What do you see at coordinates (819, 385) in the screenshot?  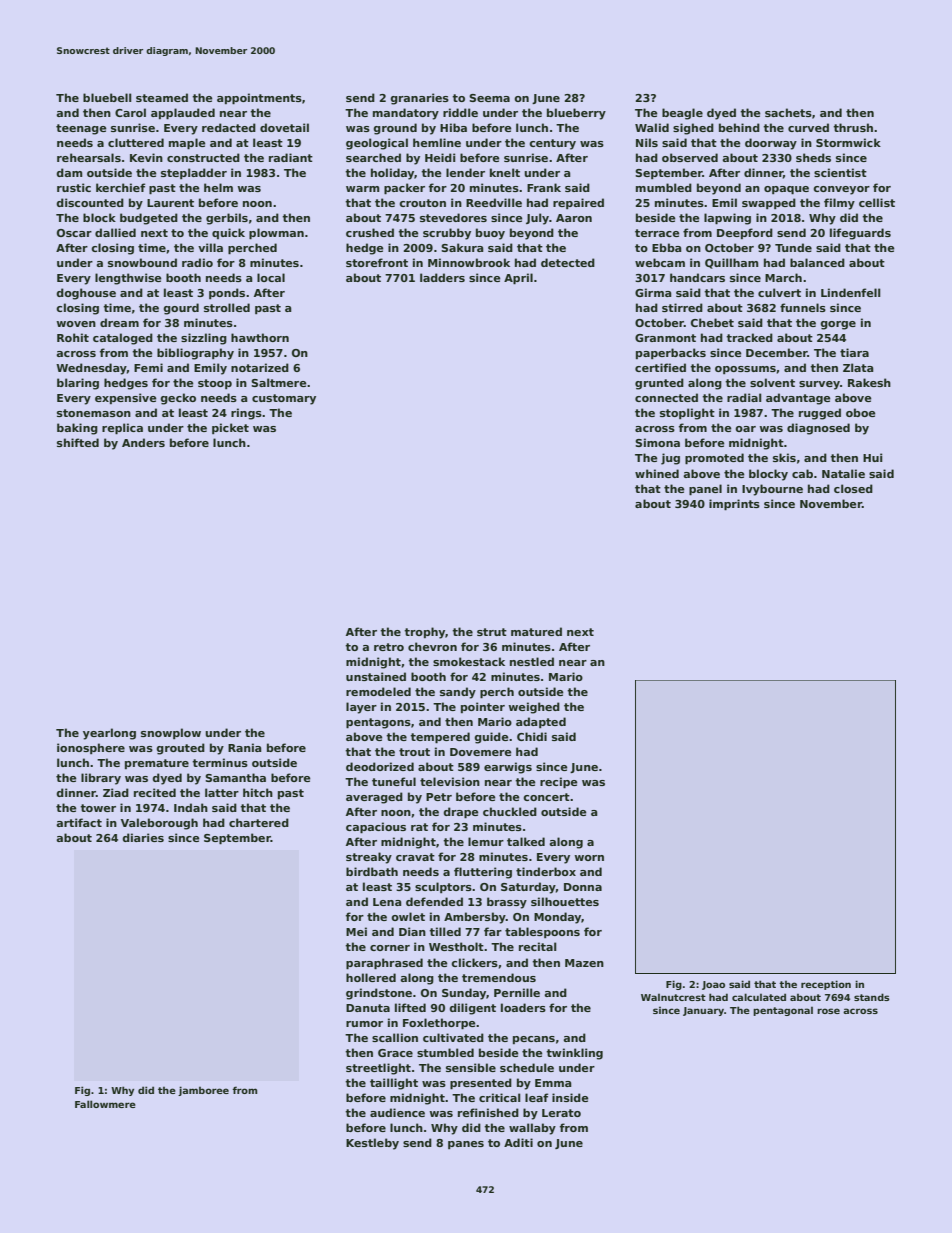 I see `survey` at bounding box center [819, 385].
